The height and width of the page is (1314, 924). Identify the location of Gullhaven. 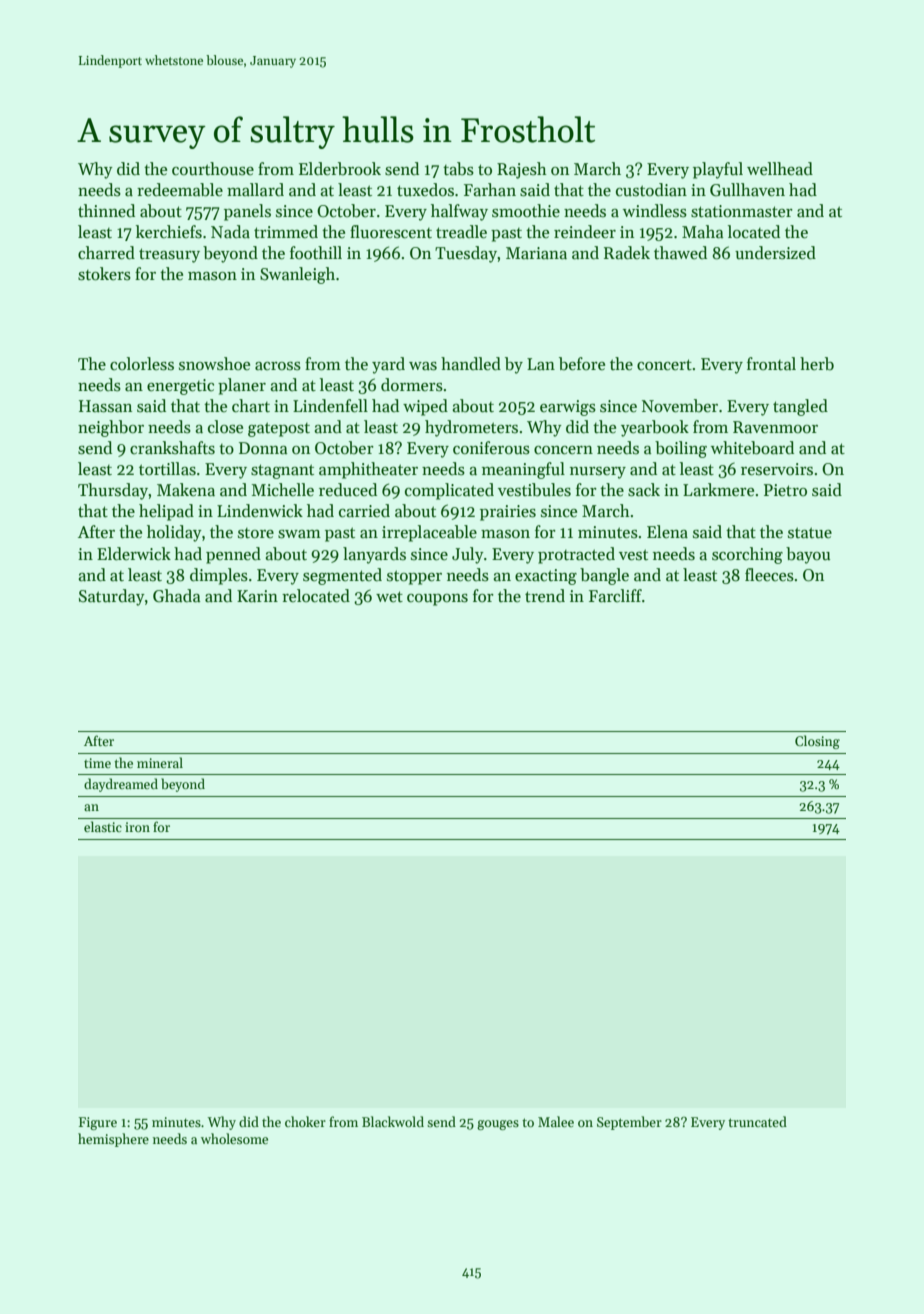
(747, 190).
